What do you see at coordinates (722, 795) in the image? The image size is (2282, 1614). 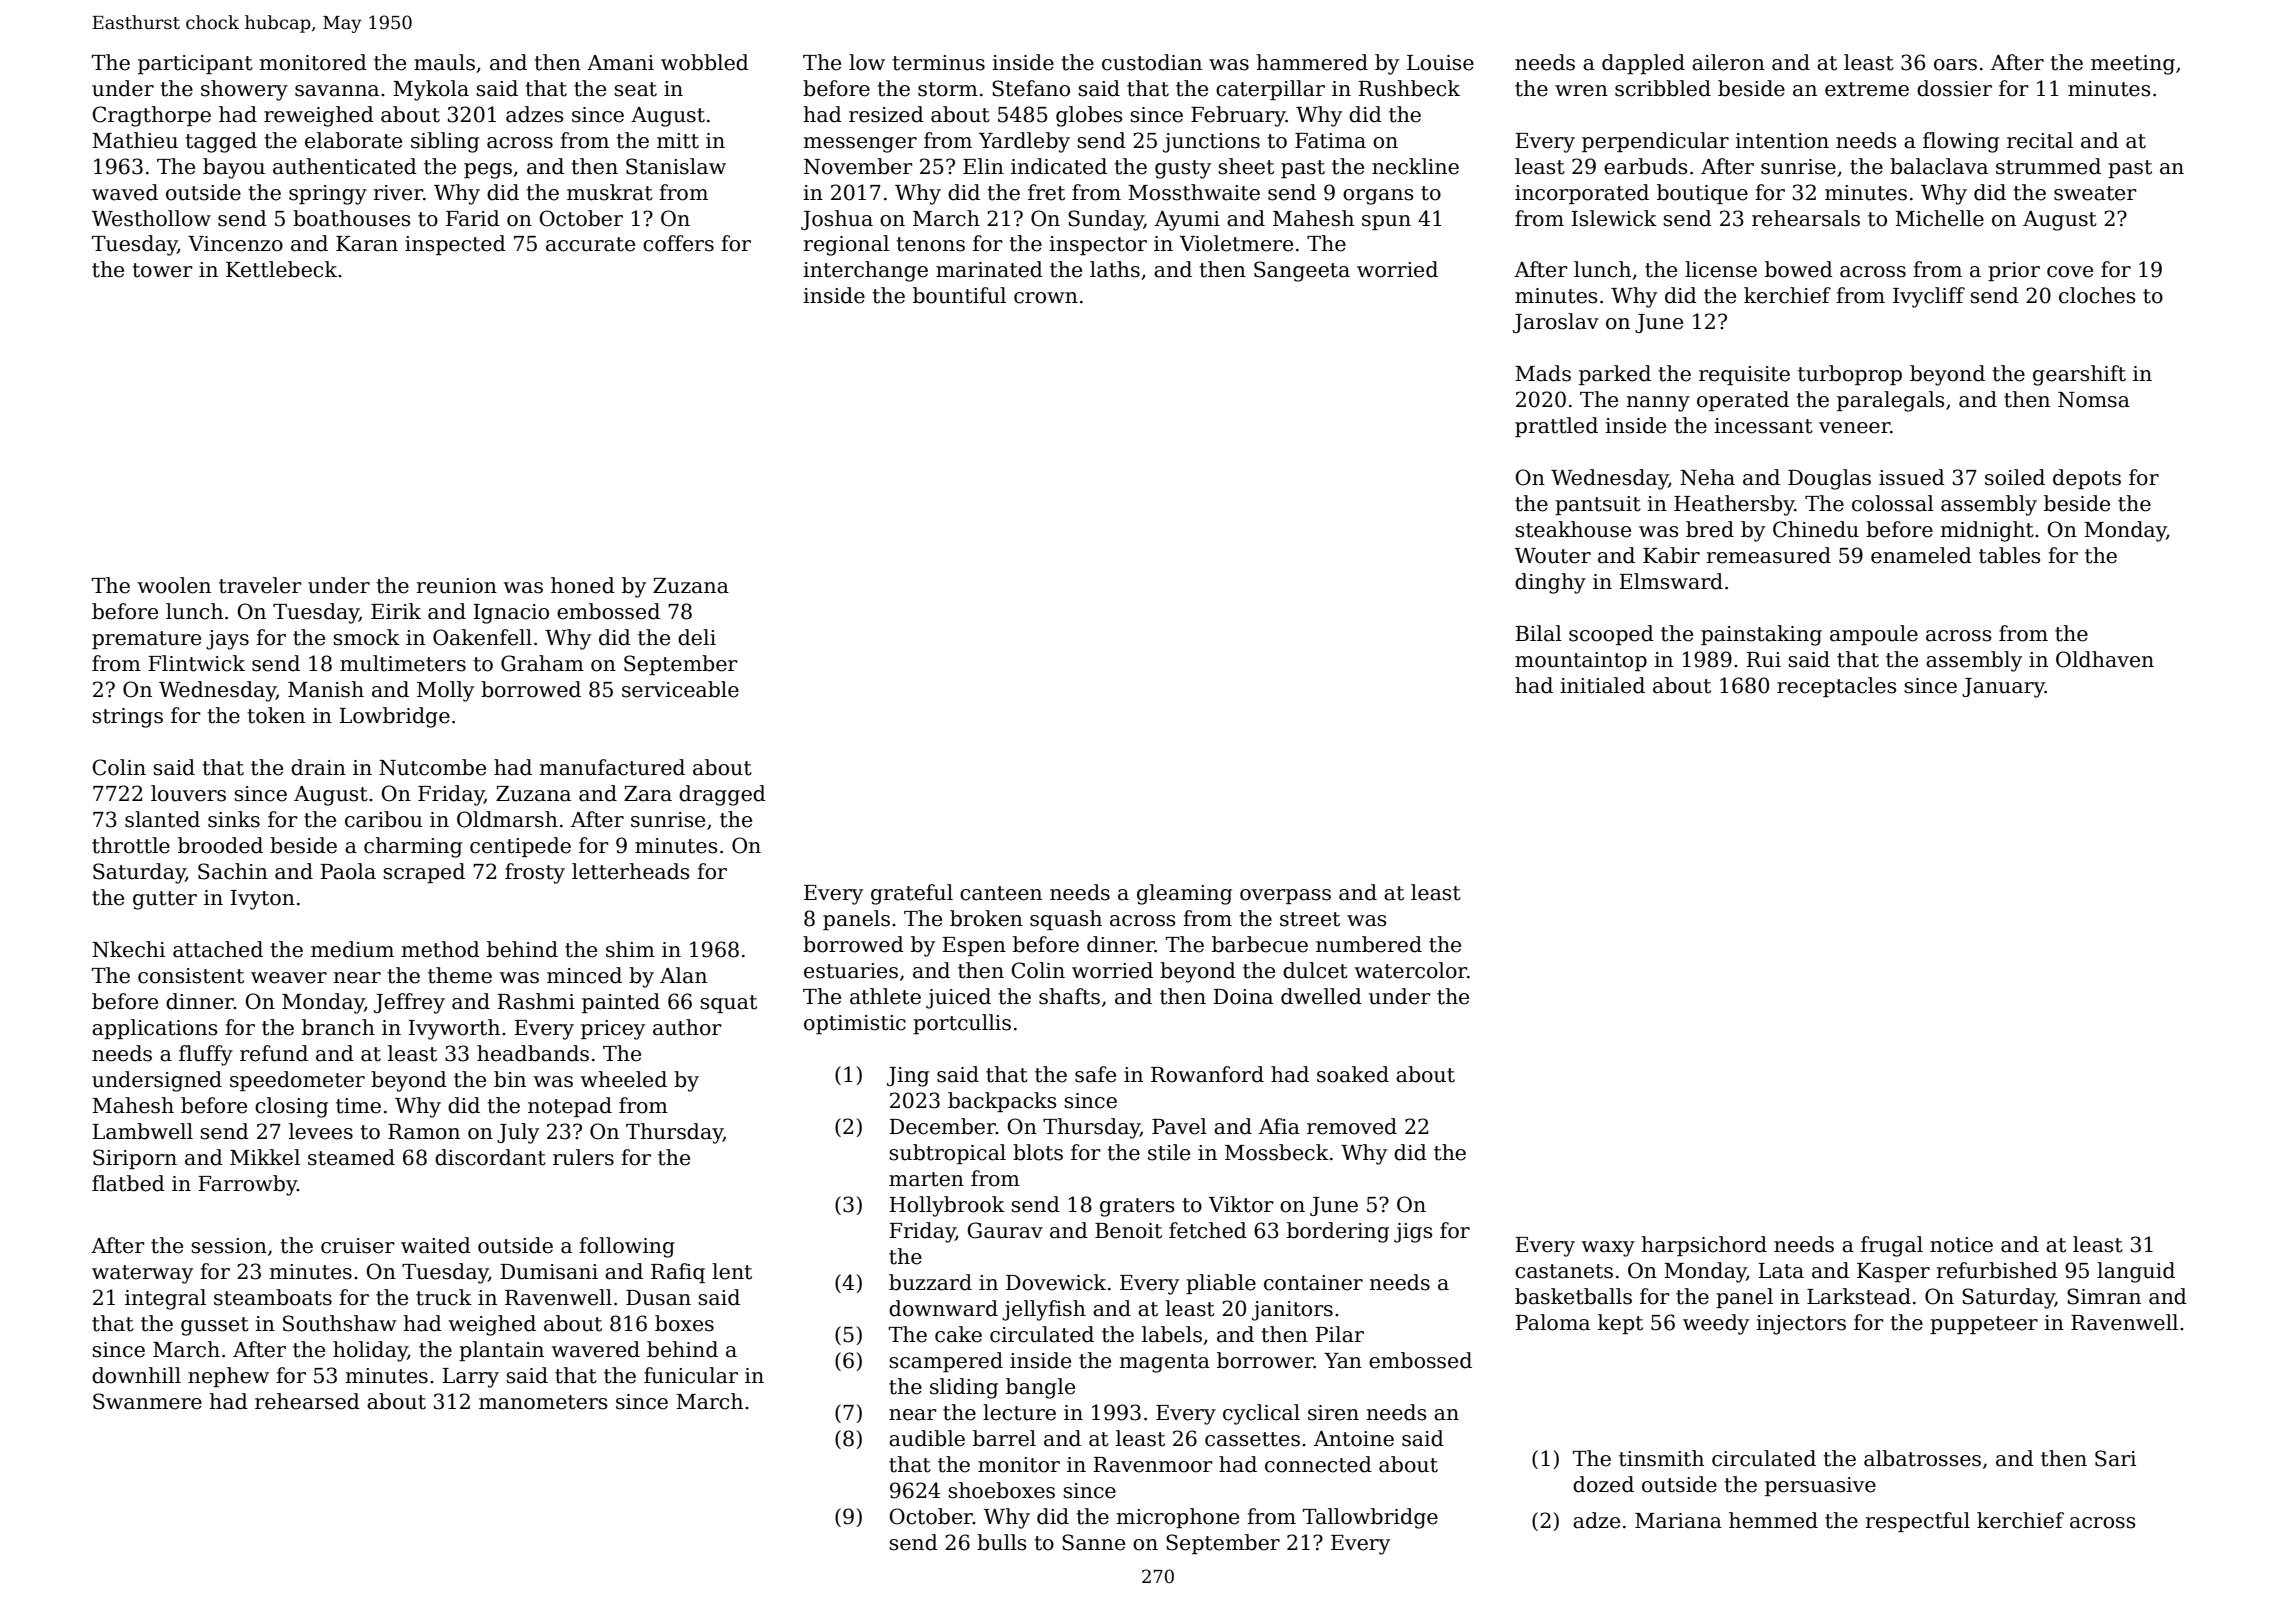 I see `dragged` at bounding box center [722, 795].
